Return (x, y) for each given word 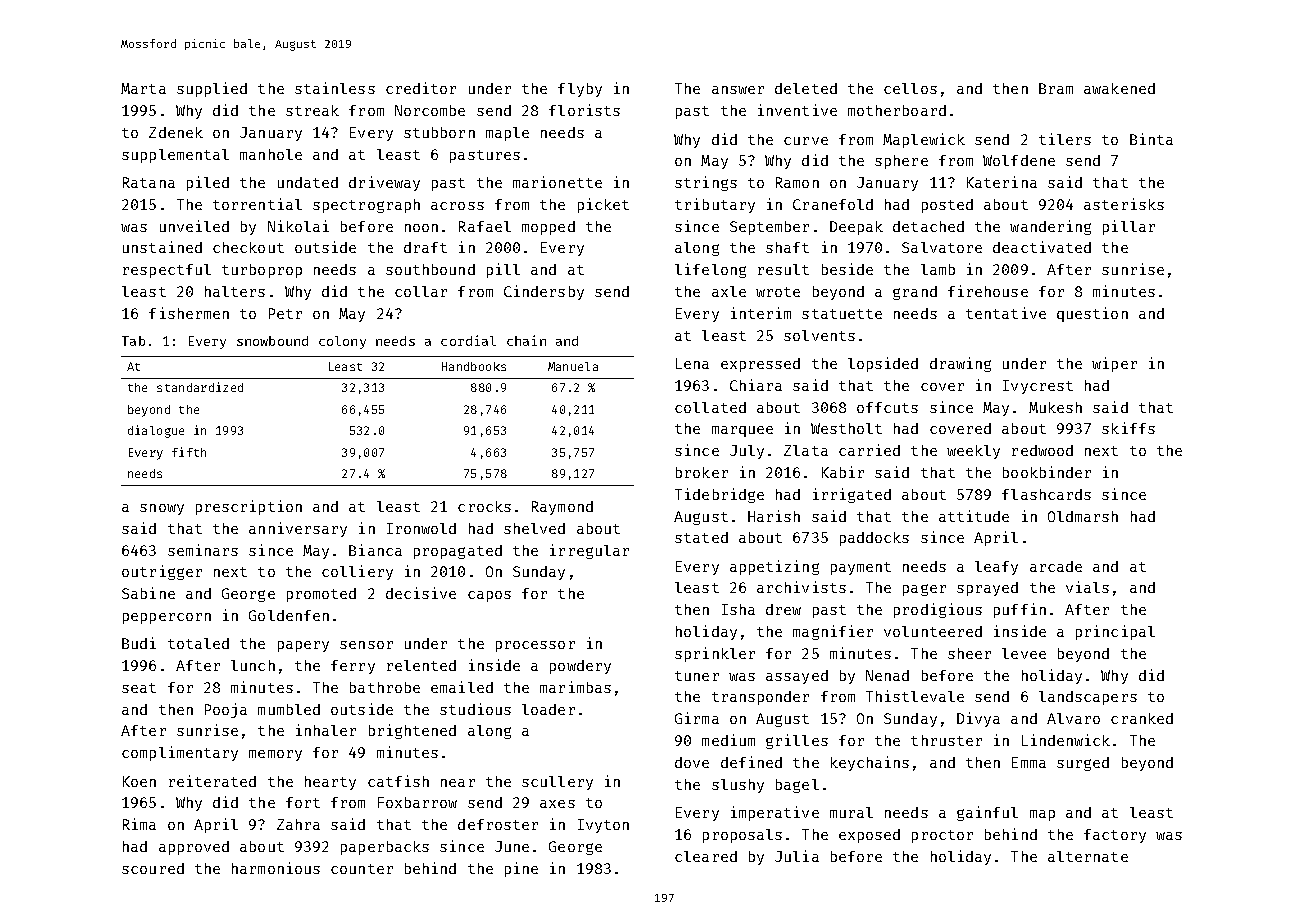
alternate (1088, 856)
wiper (1114, 364)
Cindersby (544, 292)
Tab (133, 341)
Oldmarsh (1083, 516)
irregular (589, 551)
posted (947, 206)
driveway (384, 183)
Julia (797, 856)
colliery (357, 572)
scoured (153, 868)
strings (706, 183)
